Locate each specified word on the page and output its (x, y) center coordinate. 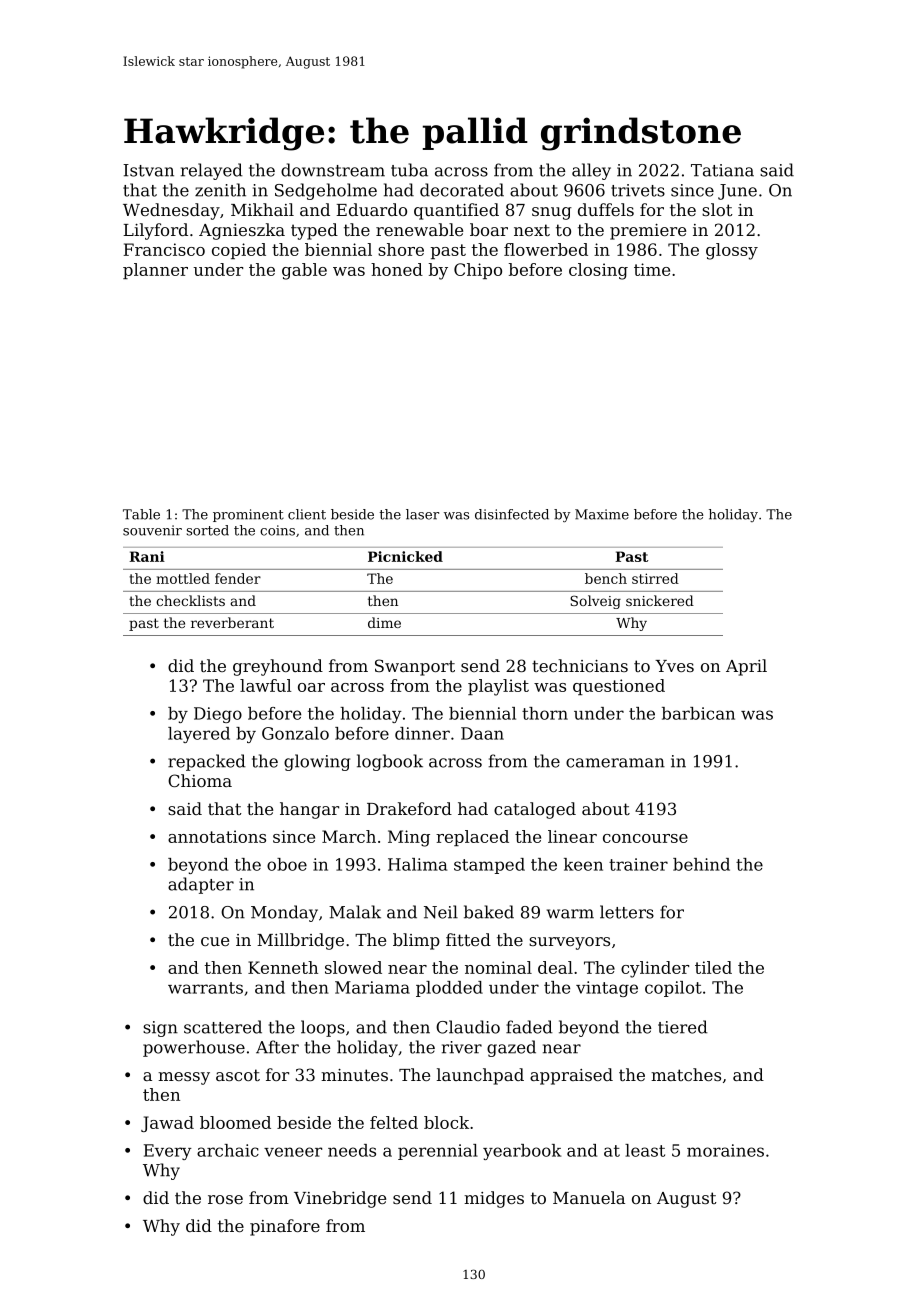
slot (717, 209)
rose (225, 1199)
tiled (713, 967)
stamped (489, 866)
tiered (683, 1027)
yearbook (522, 1152)
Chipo (478, 271)
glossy (732, 251)
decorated (462, 190)
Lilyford (155, 231)
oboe (287, 864)
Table (141, 514)
